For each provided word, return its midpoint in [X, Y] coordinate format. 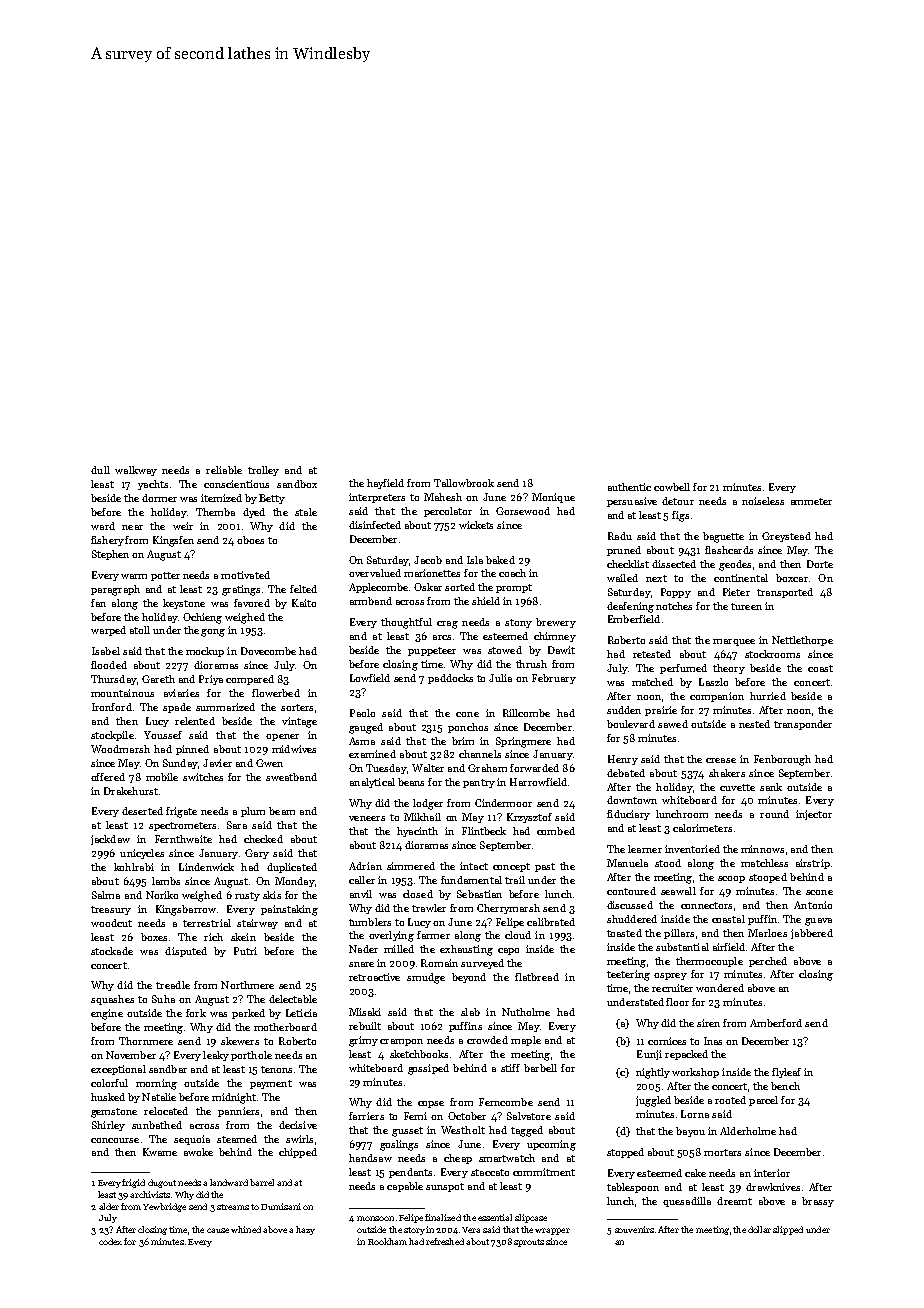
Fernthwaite [183, 839]
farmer [433, 935]
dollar [759, 1229]
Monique [553, 498]
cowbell [672, 487]
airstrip [813, 864]
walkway [136, 471]
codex [110, 1241]
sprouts [529, 1243]
